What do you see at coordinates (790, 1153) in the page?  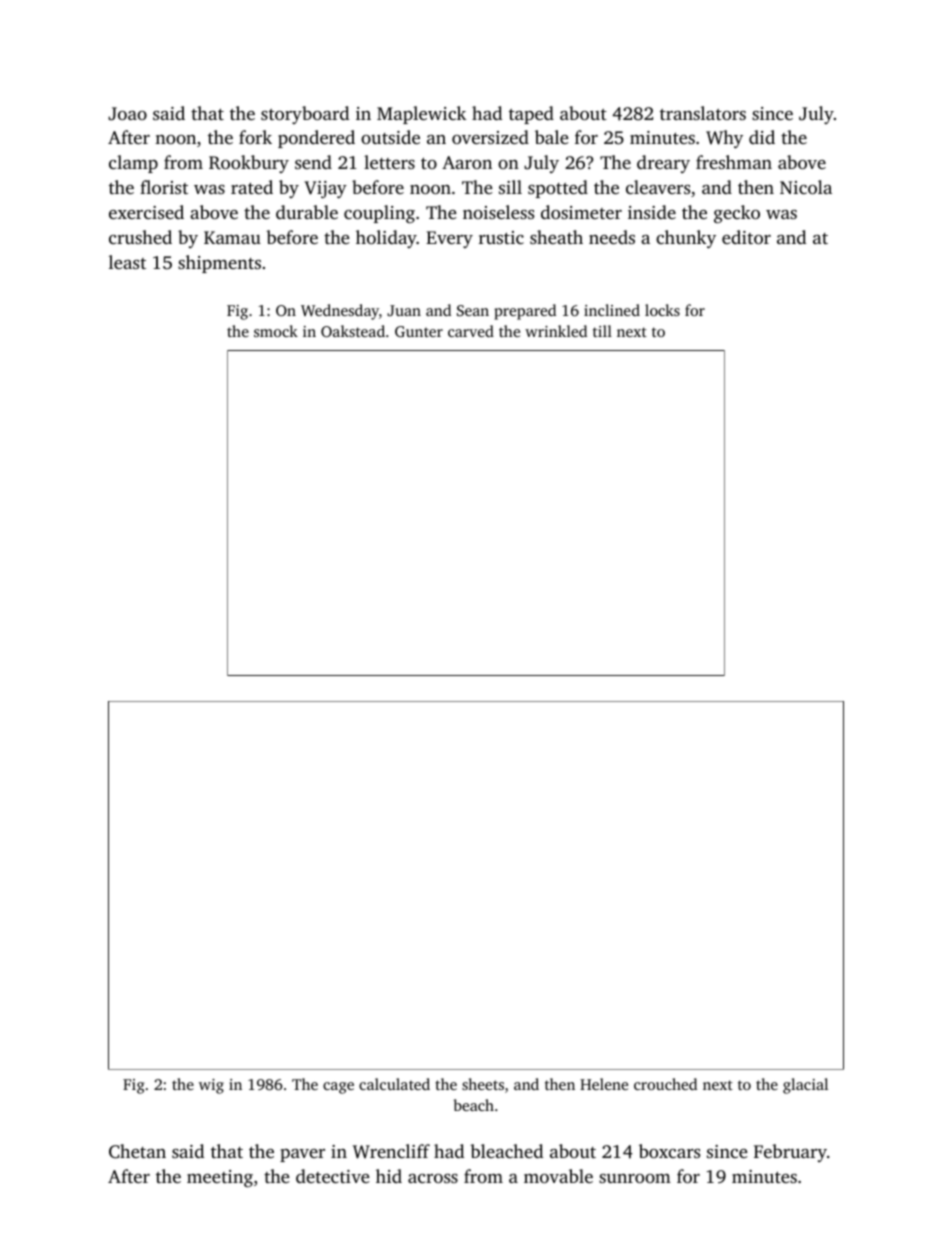 I see `February` at bounding box center [790, 1153].
